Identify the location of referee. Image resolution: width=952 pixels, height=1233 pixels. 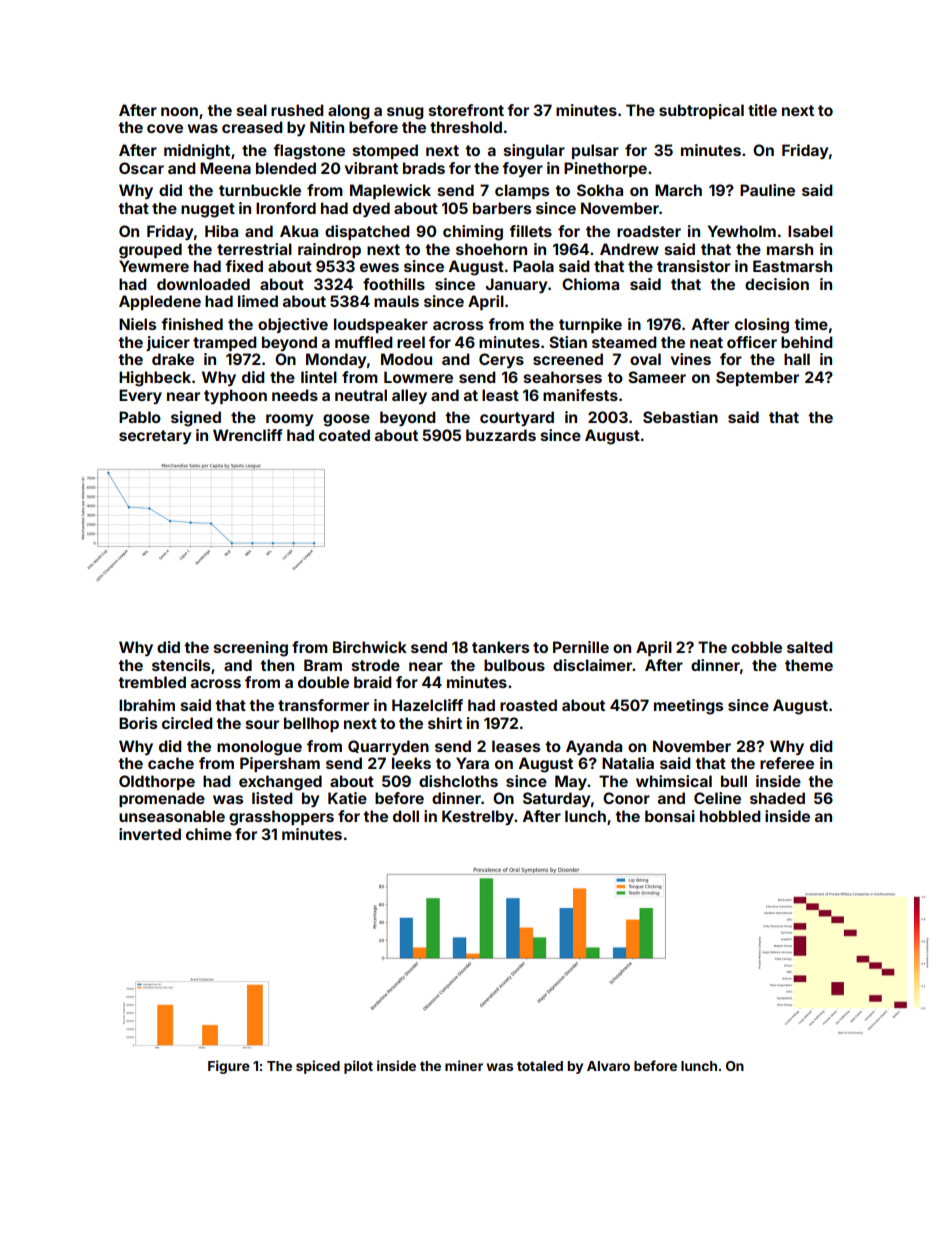
(787, 763).
